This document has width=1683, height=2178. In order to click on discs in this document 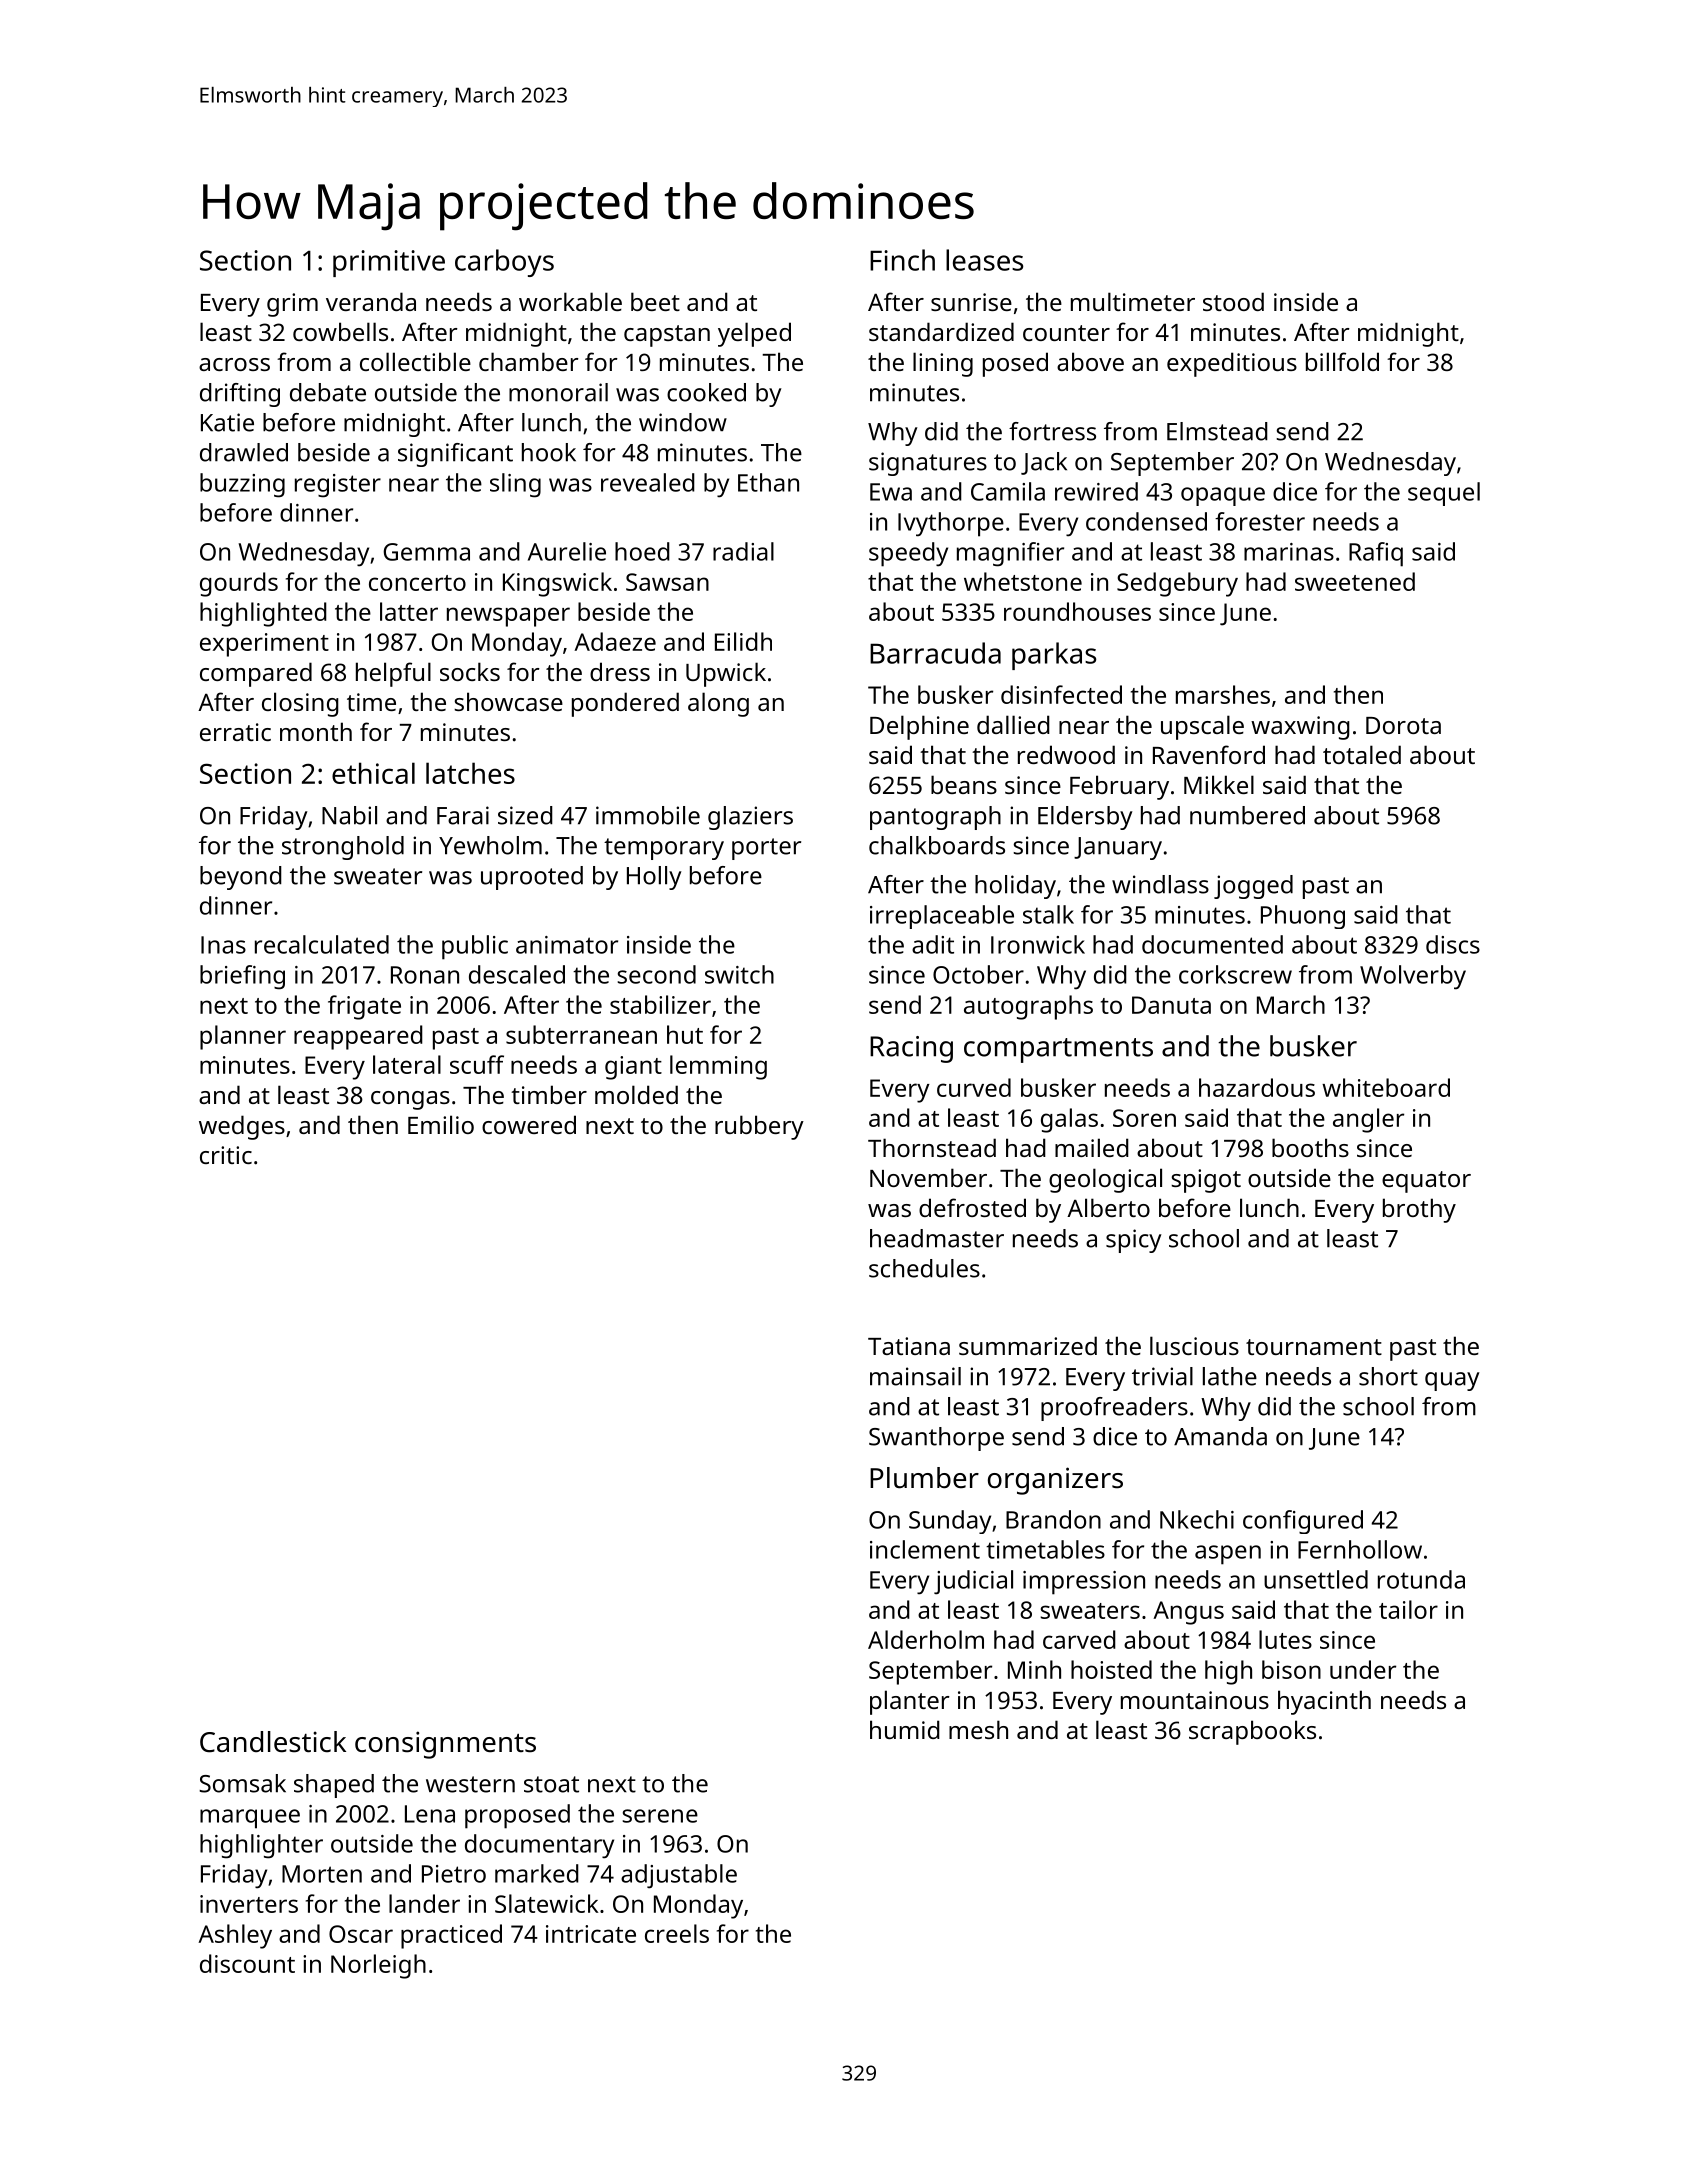, I will do `click(1453, 944)`.
